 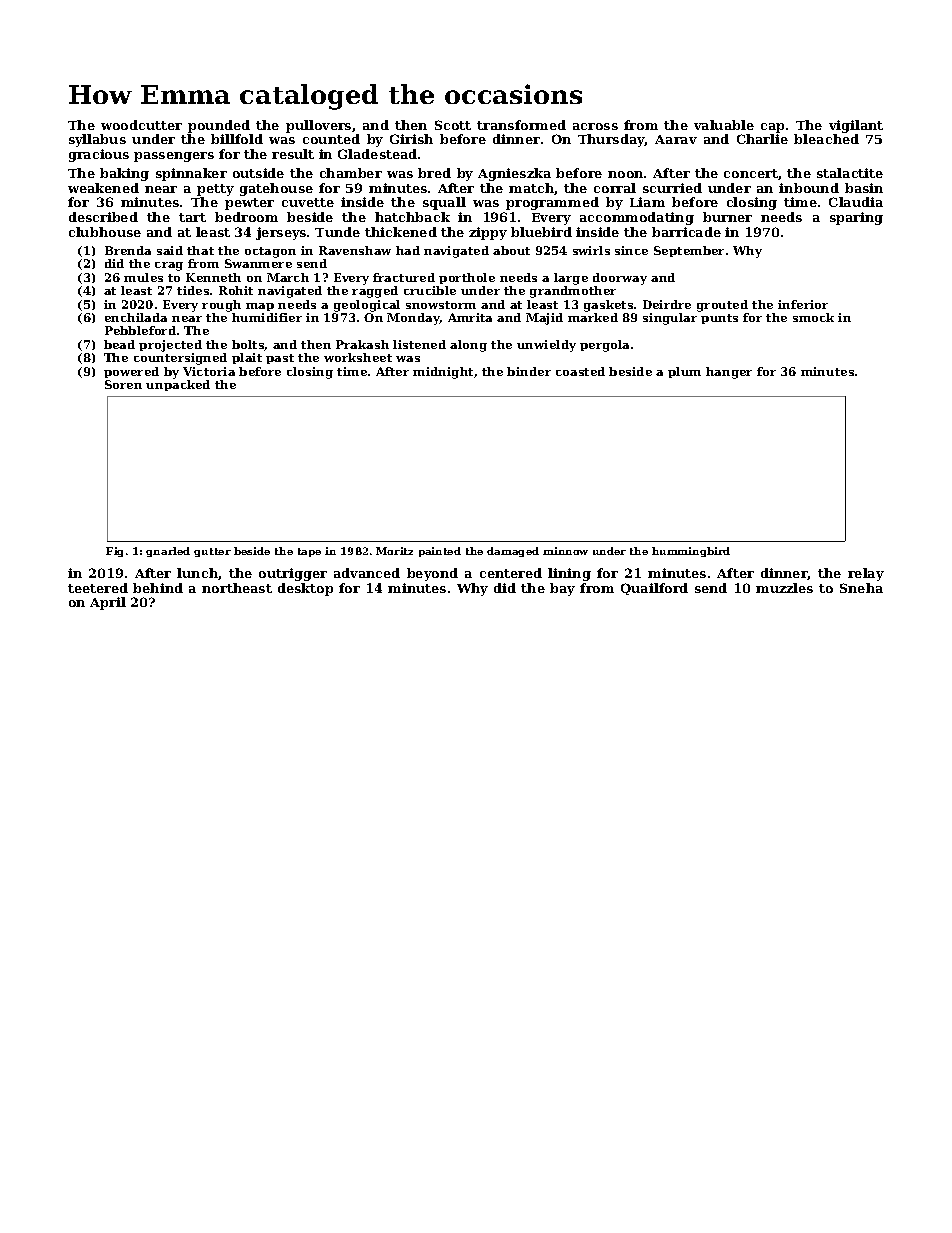 I want to click on relay, so click(x=866, y=574).
